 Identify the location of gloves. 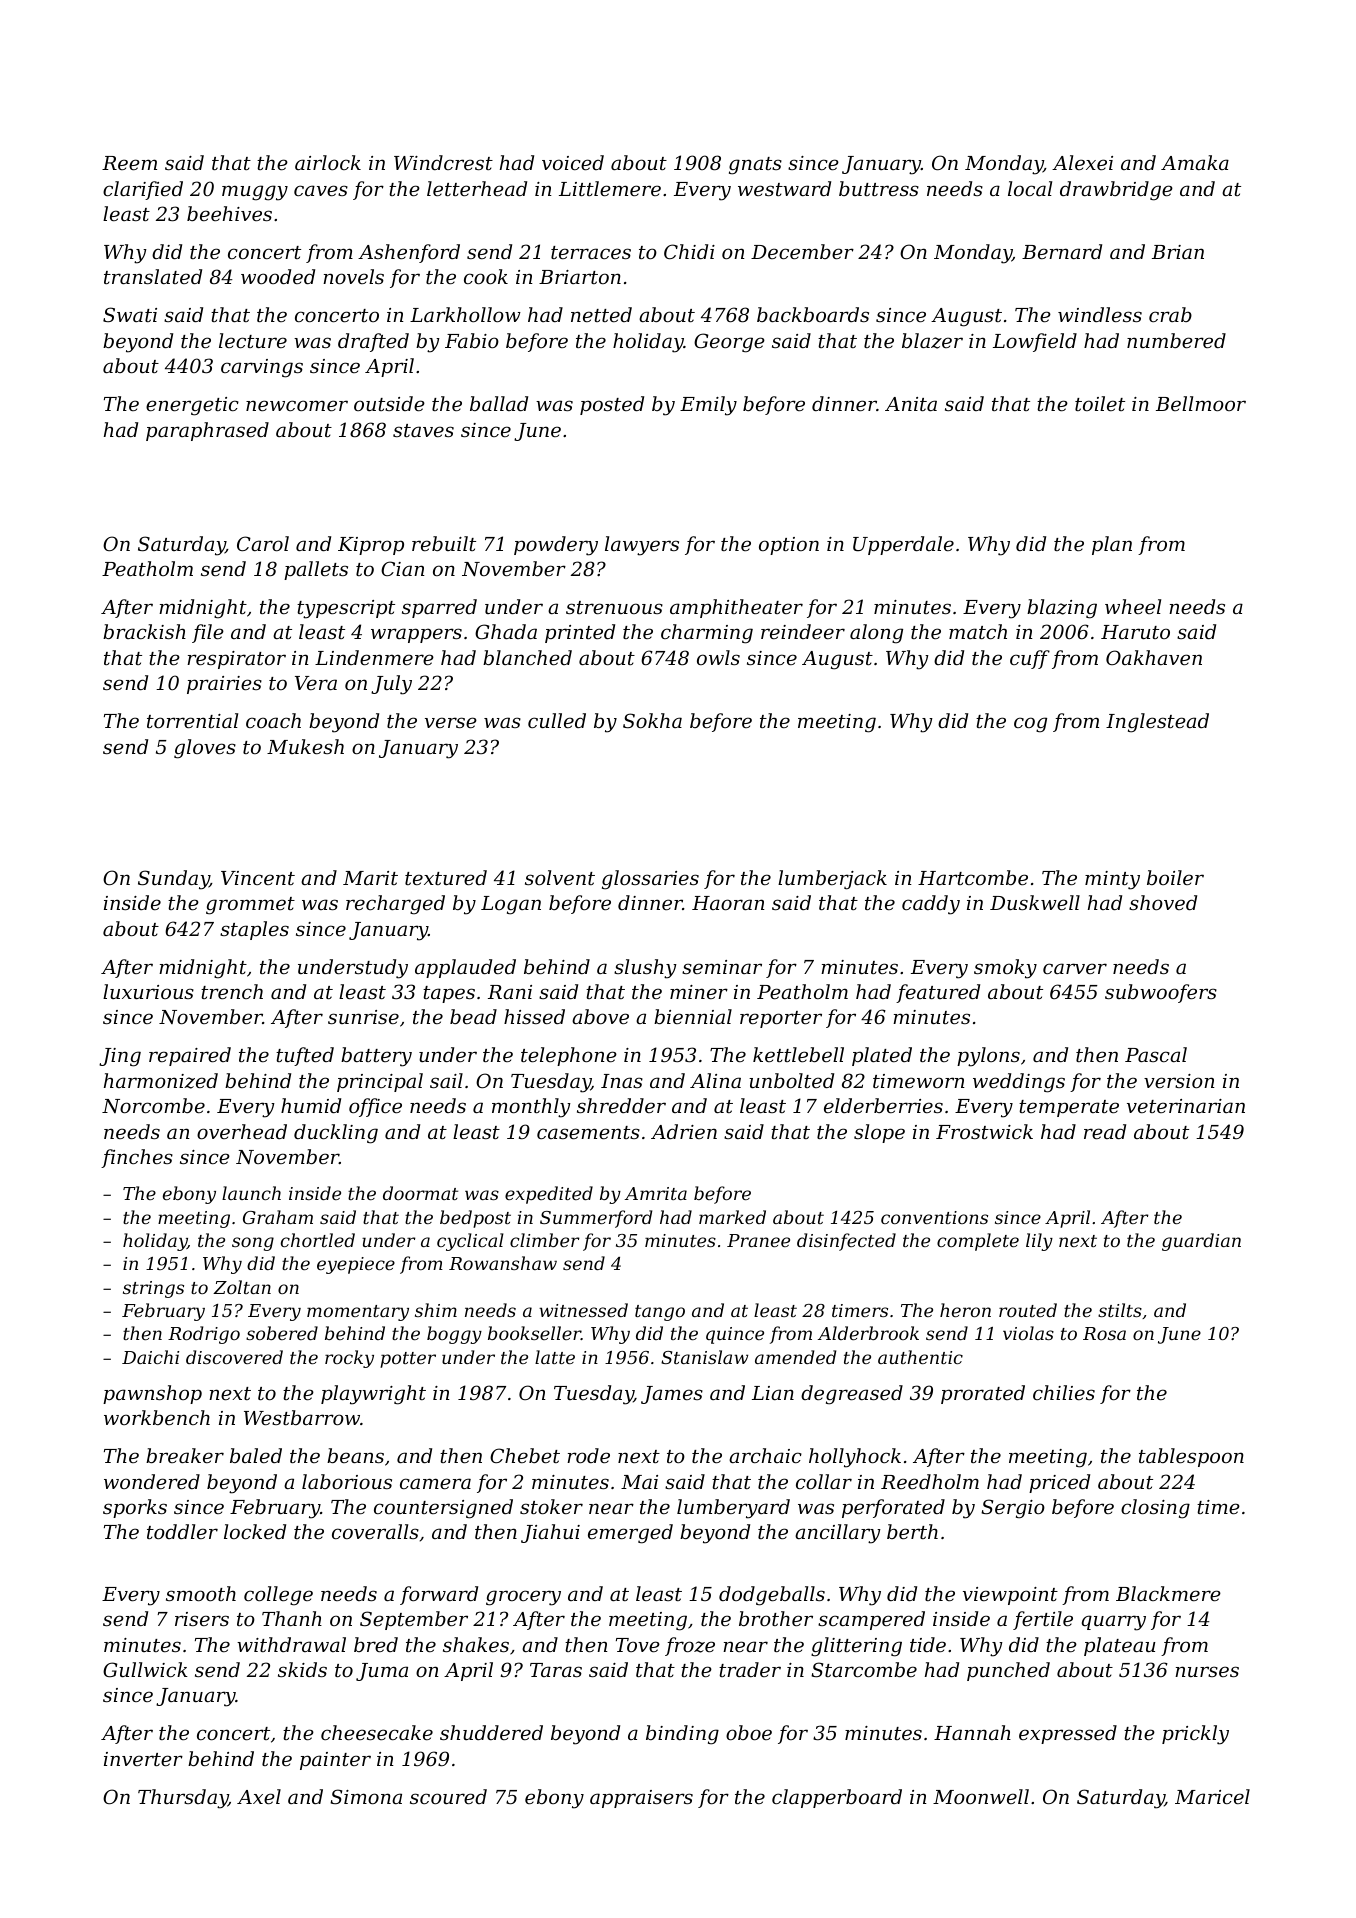
(205, 749).
